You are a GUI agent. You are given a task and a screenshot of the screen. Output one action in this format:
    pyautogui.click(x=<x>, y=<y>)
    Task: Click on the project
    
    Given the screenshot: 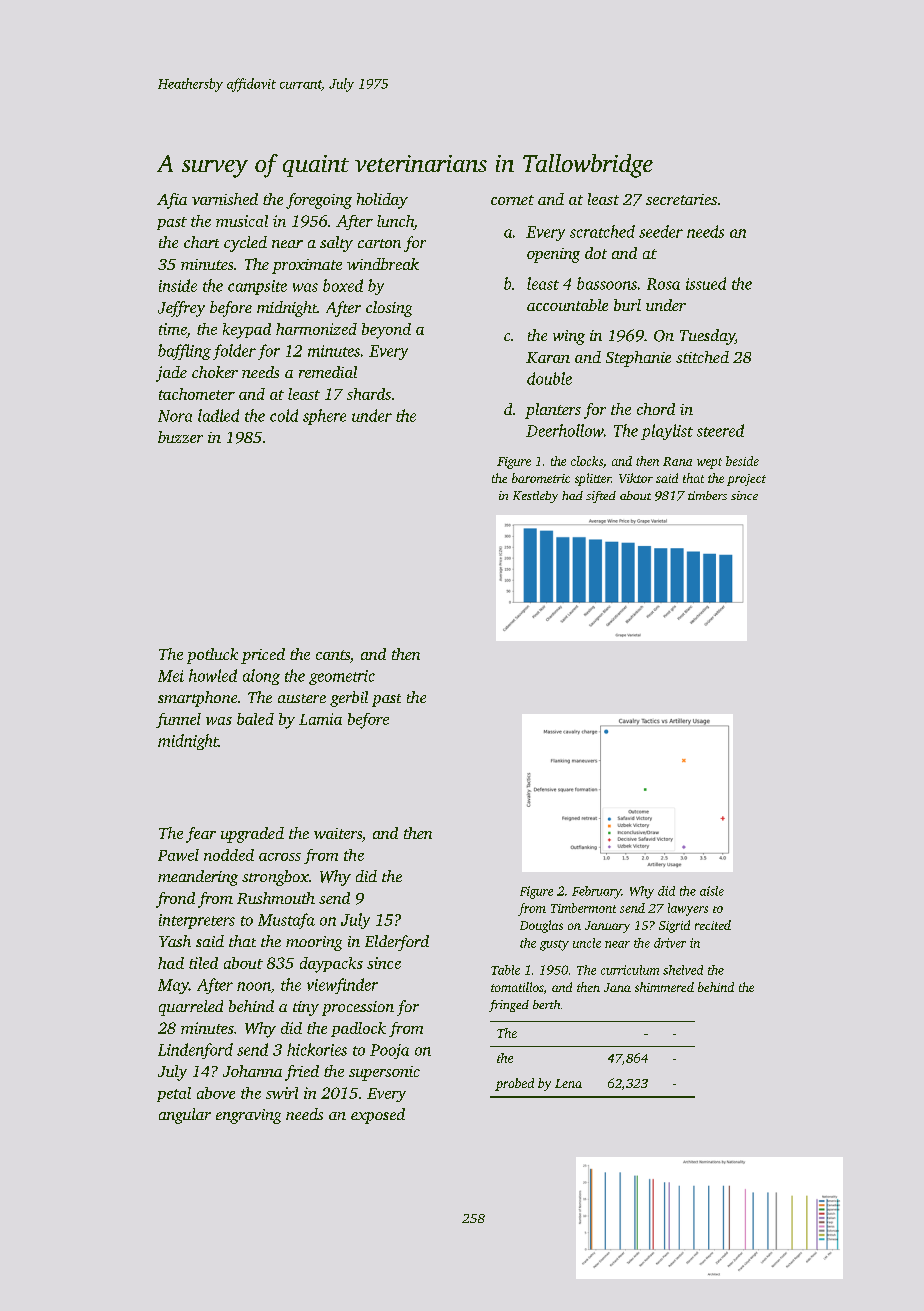 What is the action you would take?
    pyautogui.click(x=746, y=480)
